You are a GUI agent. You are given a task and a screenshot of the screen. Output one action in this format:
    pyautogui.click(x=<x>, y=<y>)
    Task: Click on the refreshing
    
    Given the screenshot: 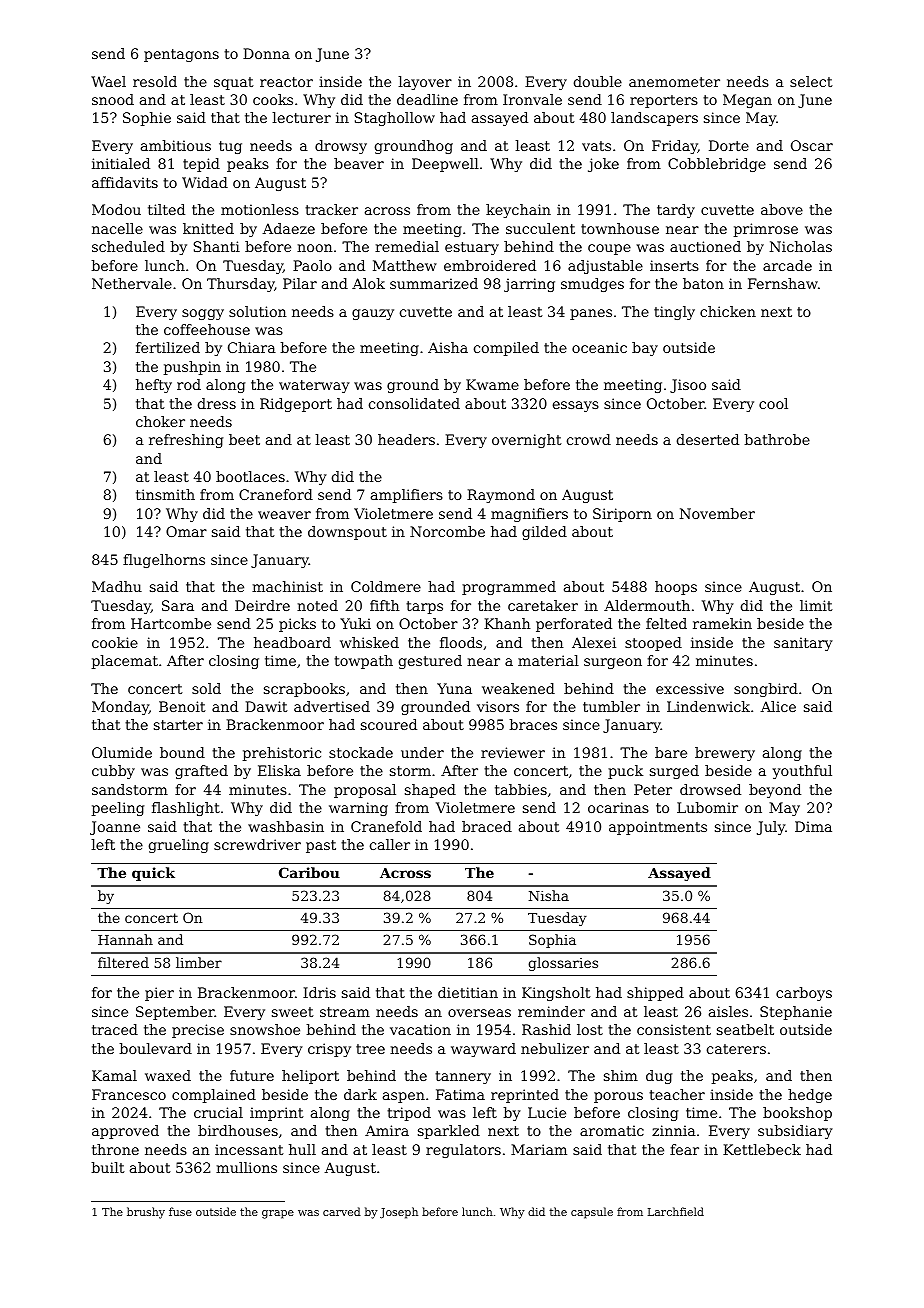 What is the action you would take?
    pyautogui.click(x=186, y=441)
